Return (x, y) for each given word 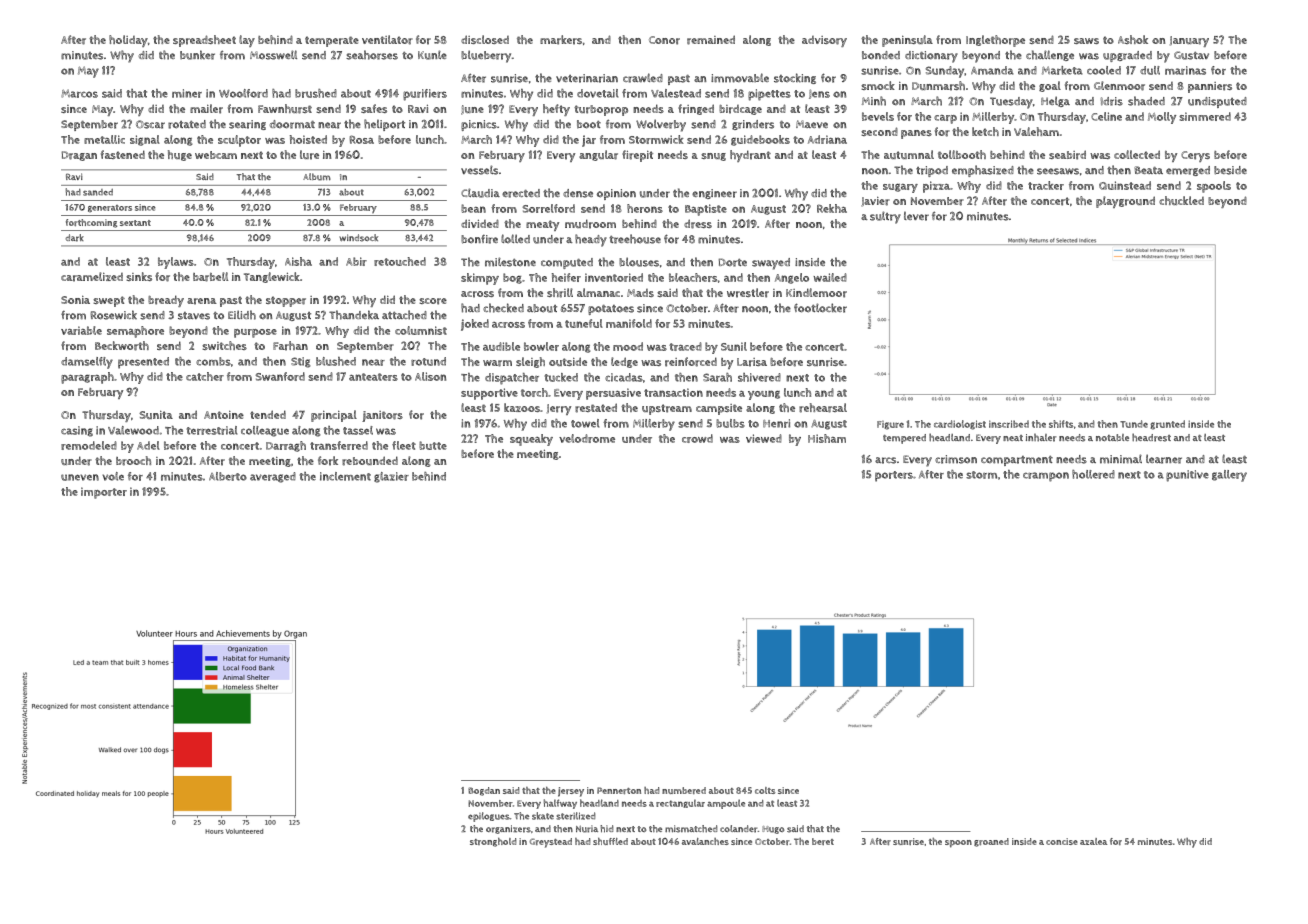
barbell (210, 277)
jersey (571, 792)
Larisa (752, 362)
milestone (510, 262)
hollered (1093, 474)
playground (1125, 202)
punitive (1187, 476)
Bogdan (484, 791)
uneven (80, 477)
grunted (1168, 425)
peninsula (907, 41)
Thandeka (354, 315)
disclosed (485, 39)
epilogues (488, 817)
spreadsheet (204, 41)
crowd (697, 438)
